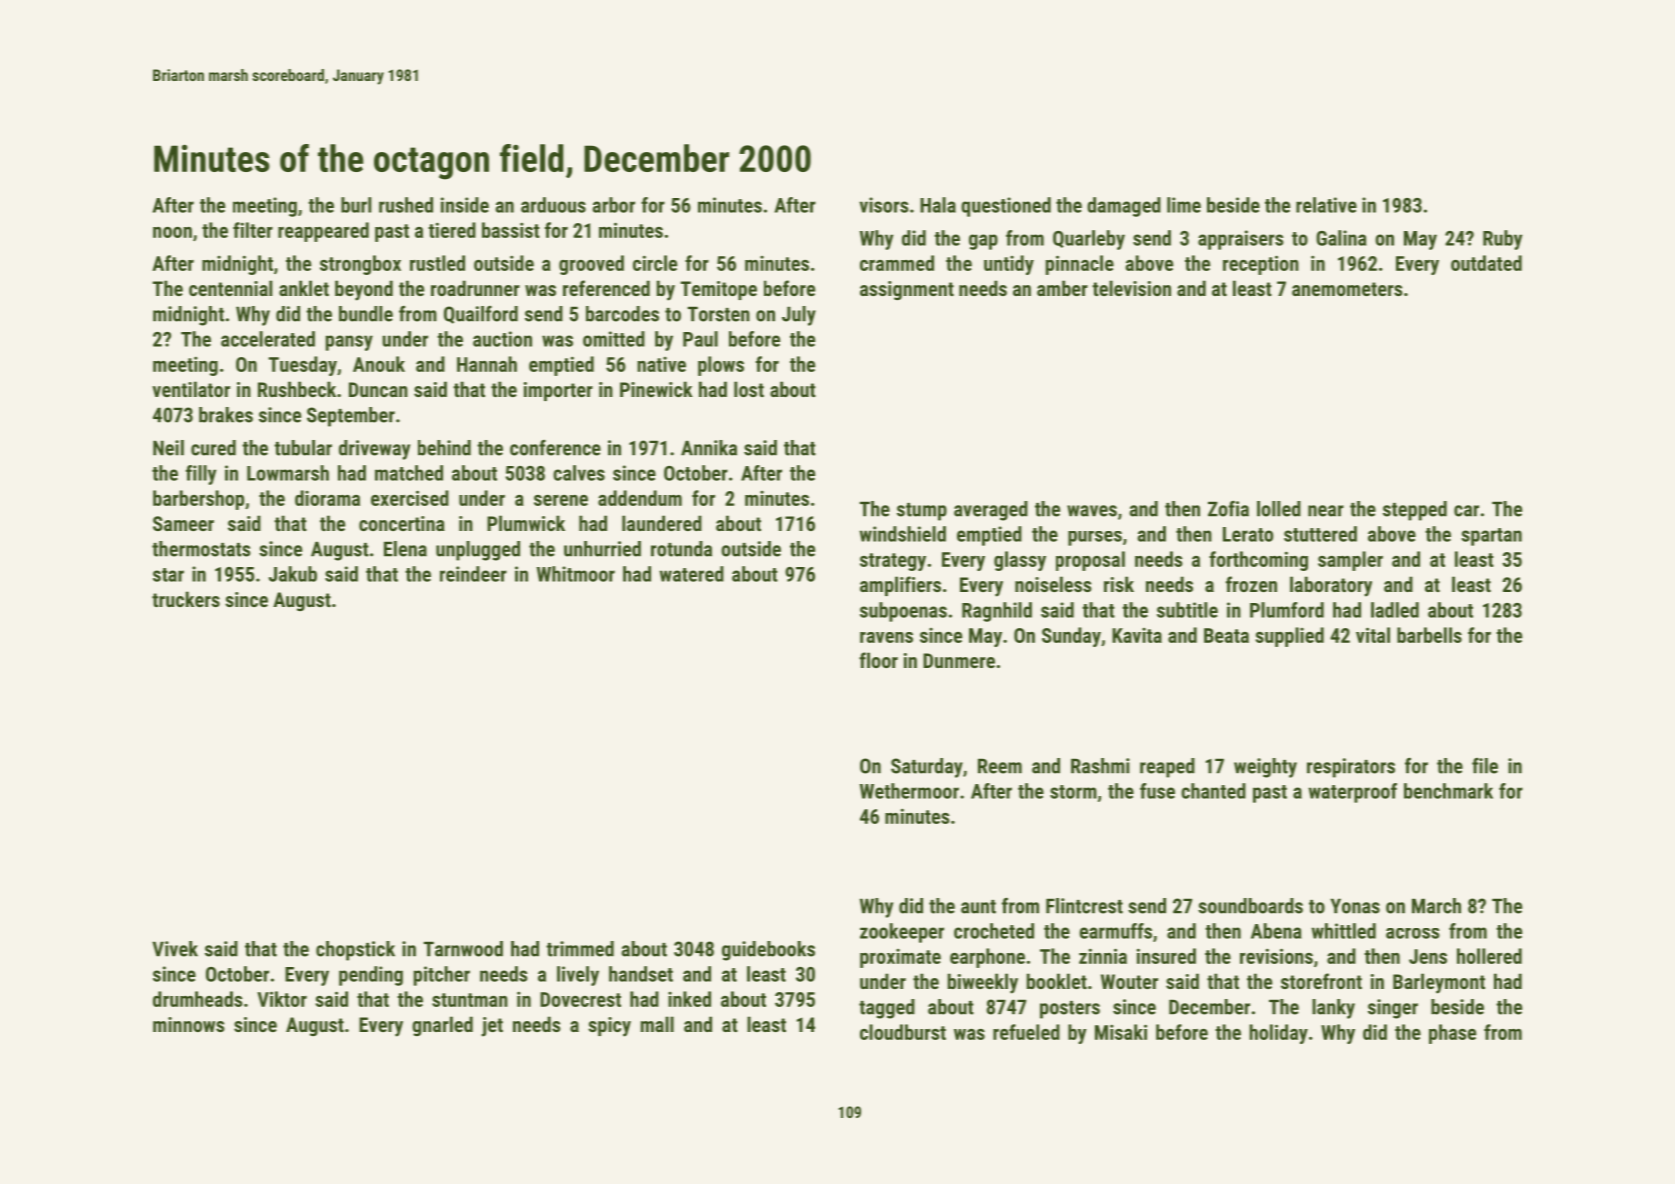 This document has width=1675, height=1184. Describe the element at coordinates (1116, 931) in the document. I see `earmuffs` at that location.
